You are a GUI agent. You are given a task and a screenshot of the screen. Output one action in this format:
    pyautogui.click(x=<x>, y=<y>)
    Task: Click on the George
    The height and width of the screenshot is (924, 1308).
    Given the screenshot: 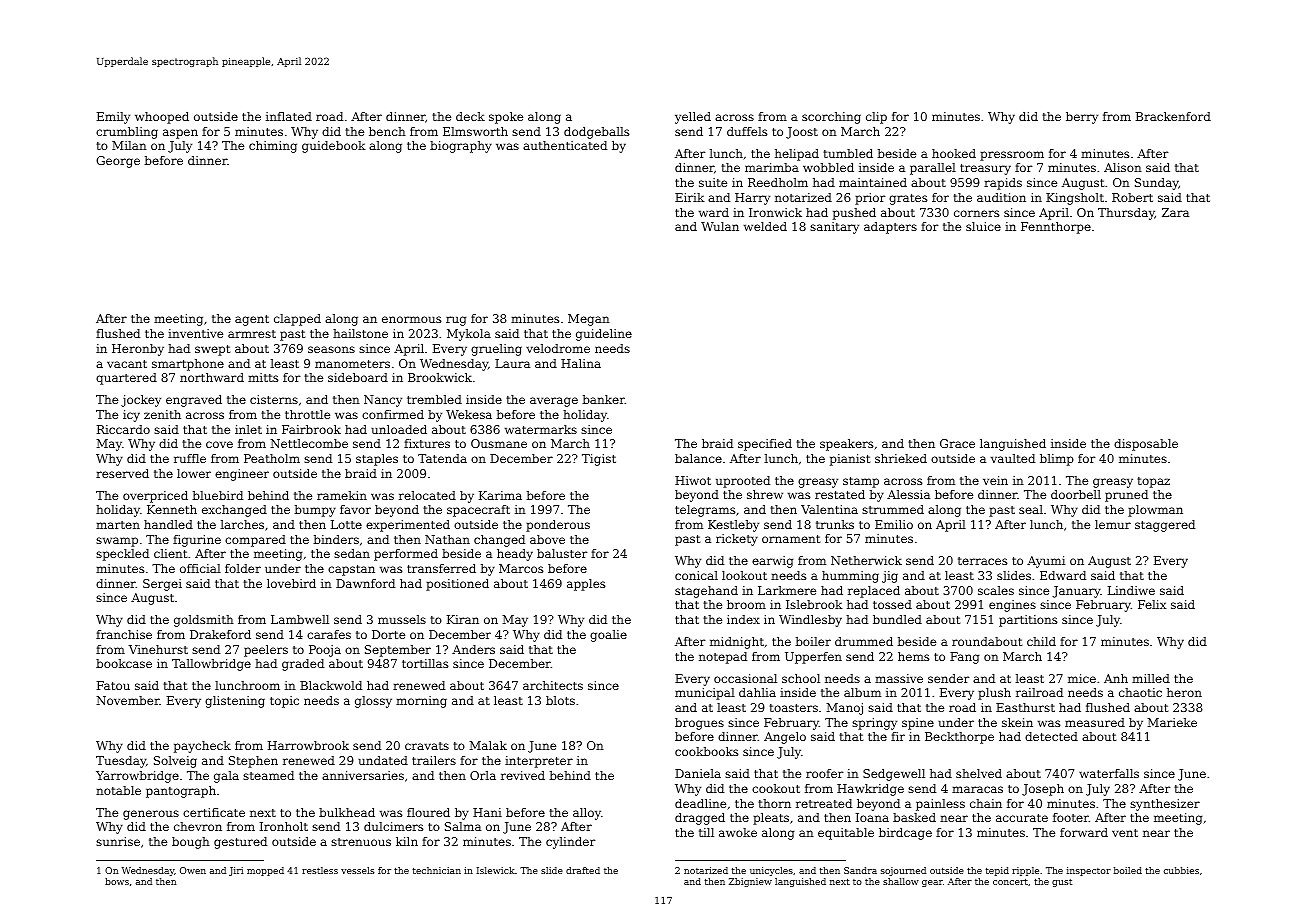 What is the action you would take?
    pyautogui.click(x=118, y=162)
